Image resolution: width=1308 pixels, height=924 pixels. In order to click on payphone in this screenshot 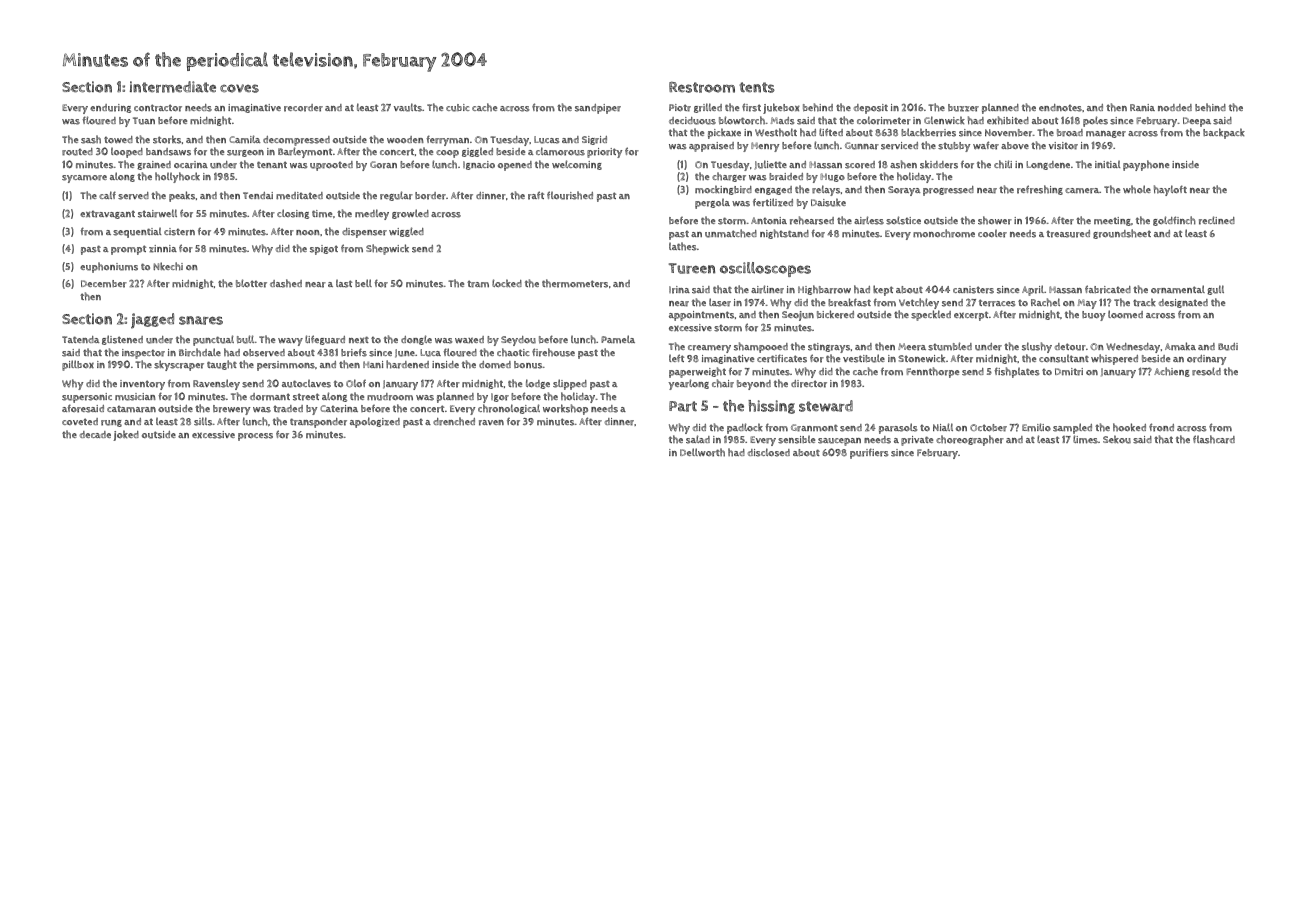, I will do `click(1146, 165)`.
